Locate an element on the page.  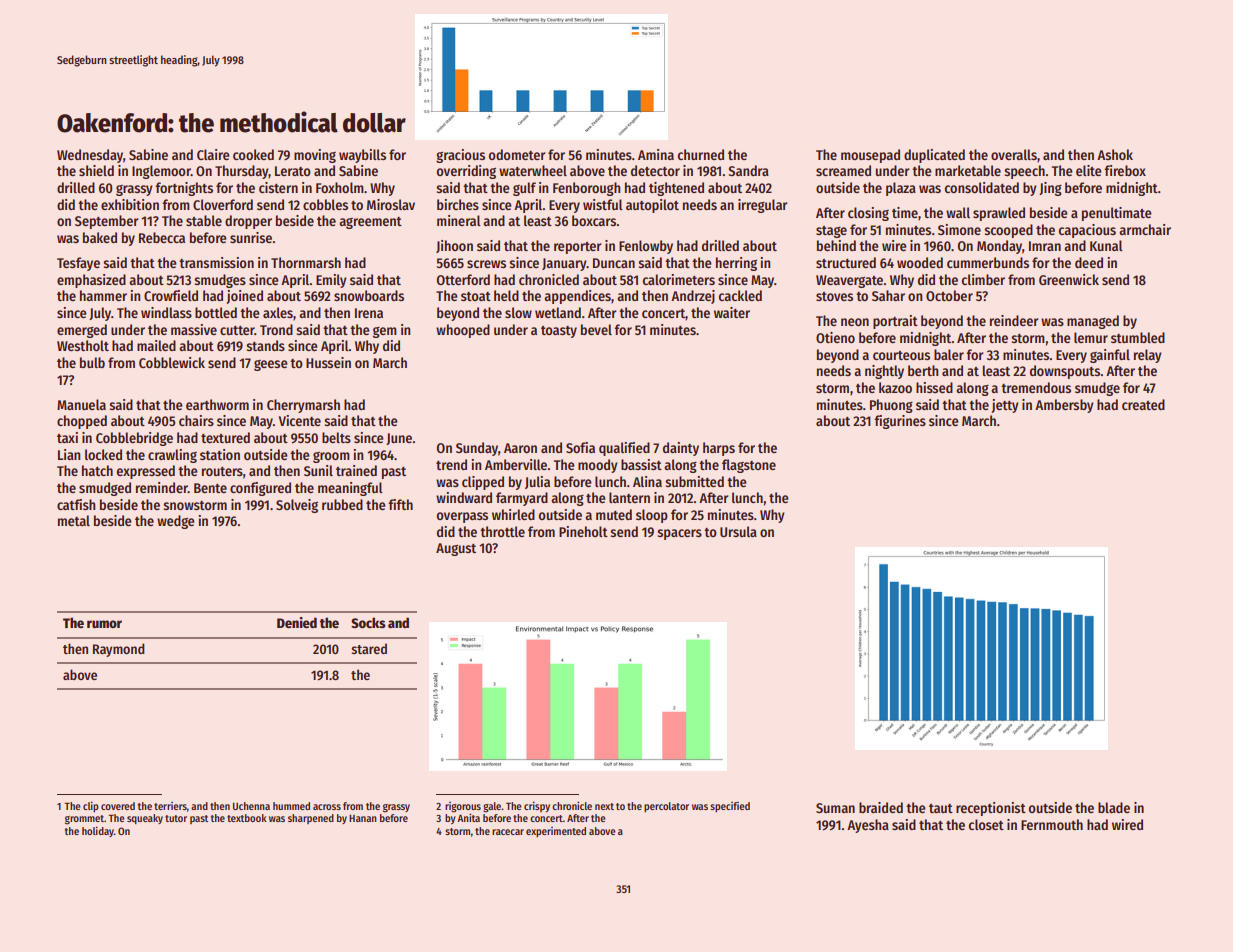
churned is located at coordinates (701, 154).
